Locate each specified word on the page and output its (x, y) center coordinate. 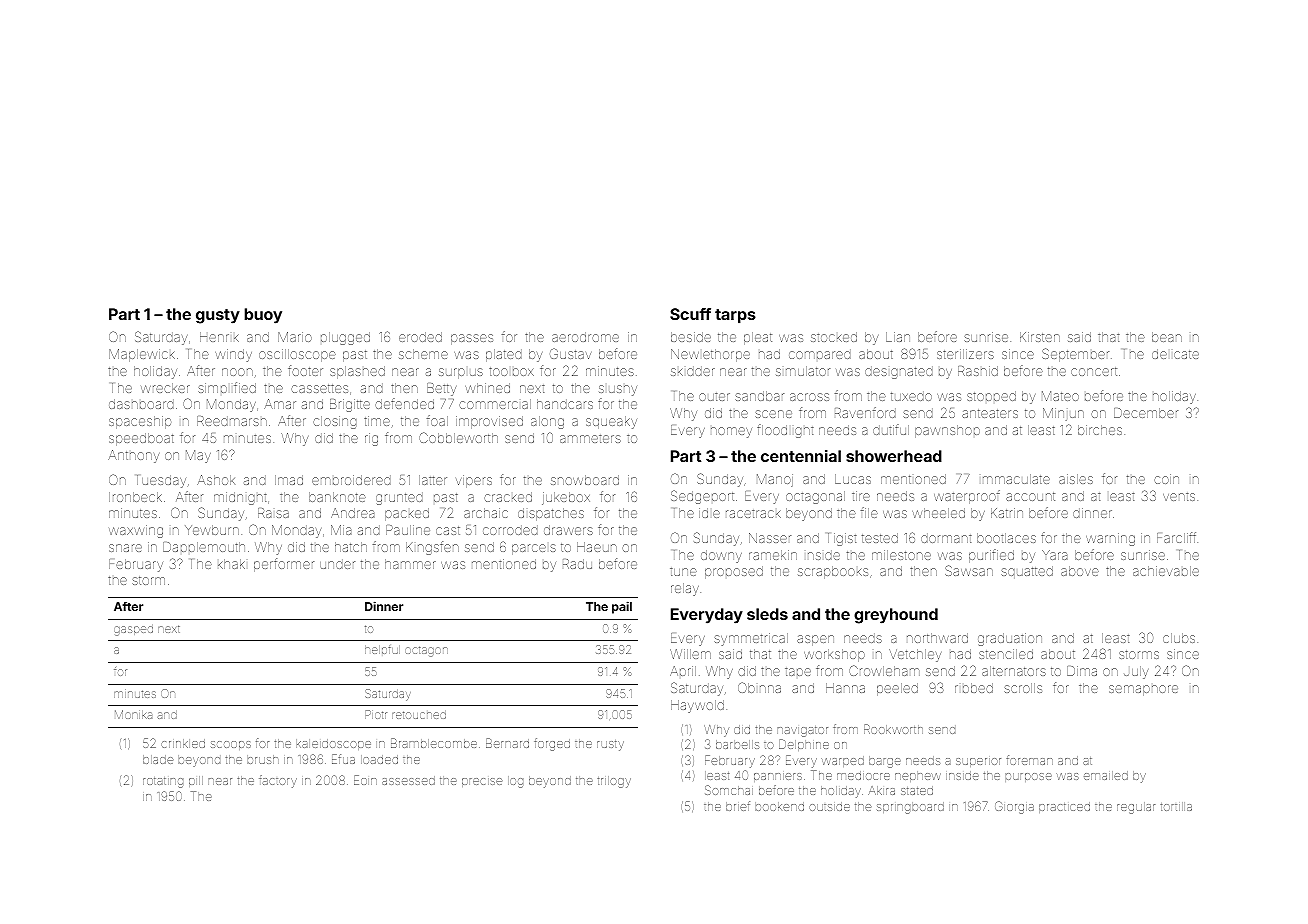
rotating (163, 782)
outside (829, 806)
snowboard (585, 480)
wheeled (938, 513)
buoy (263, 316)
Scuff (690, 314)
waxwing (136, 531)
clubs (1179, 638)
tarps (735, 316)
